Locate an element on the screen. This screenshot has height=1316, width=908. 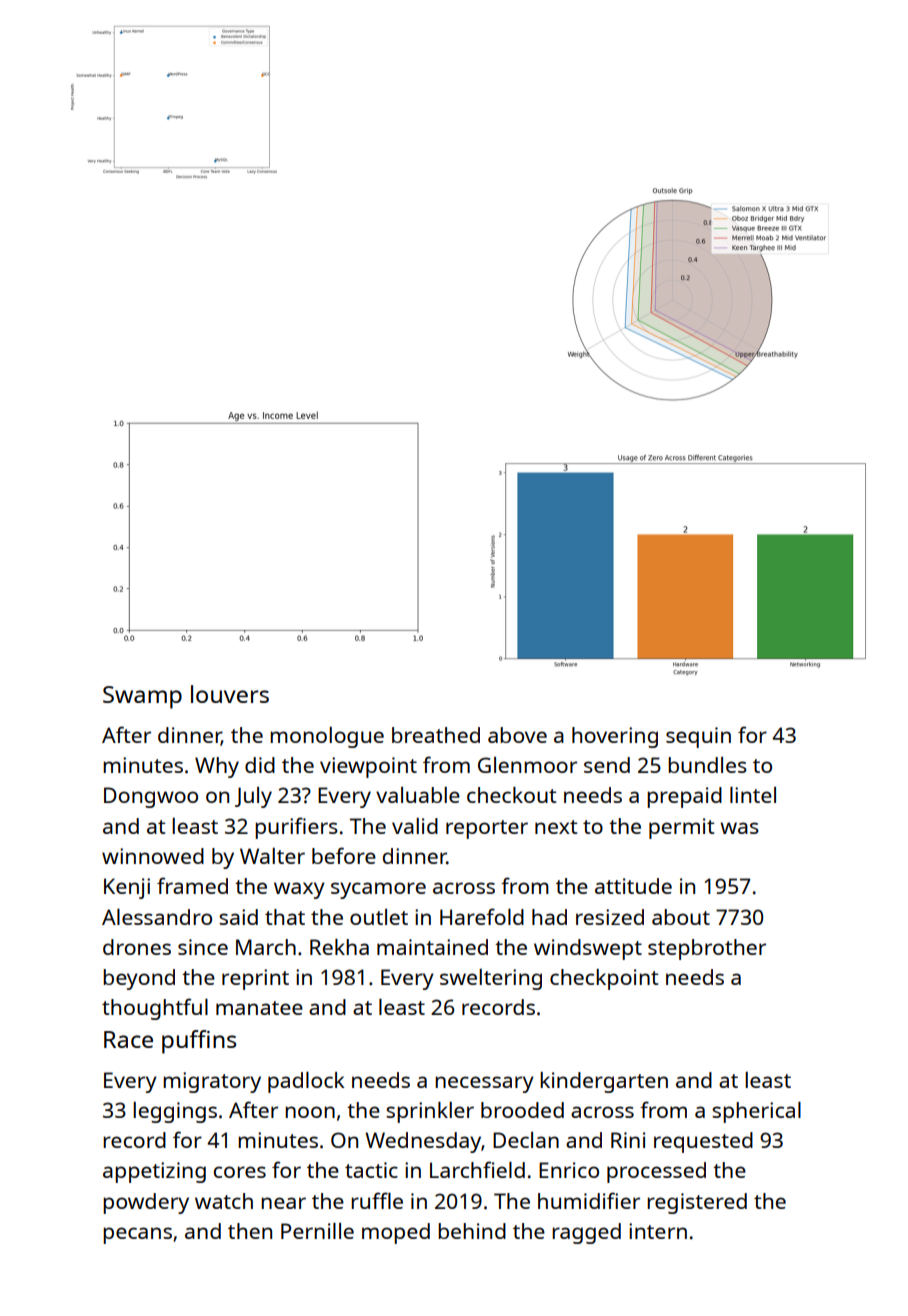
reporter is located at coordinates (487, 829).
